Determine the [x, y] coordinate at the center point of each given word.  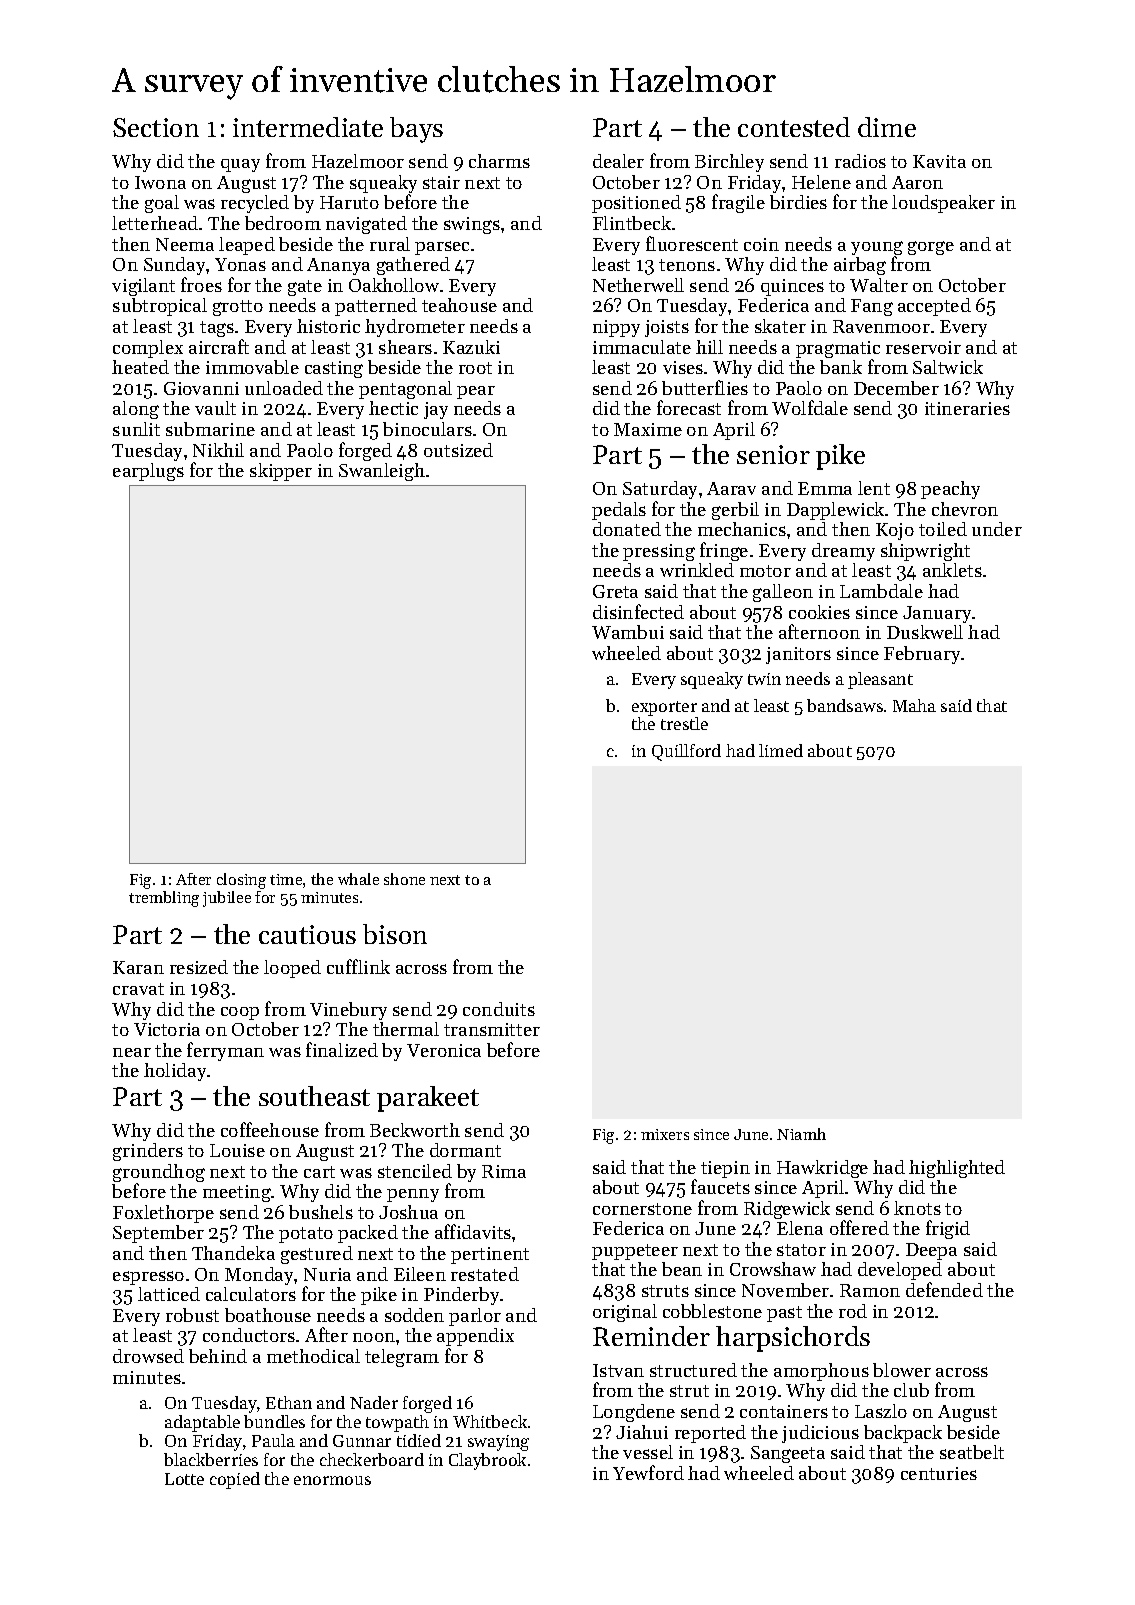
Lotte [184, 1479]
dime [887, 127]
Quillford [686, 752]
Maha [914, 705]
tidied [419, 1440]
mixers [665, 1134]
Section [156, 127]
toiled [943, 529]
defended [944, 1289]
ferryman [225, 1051]
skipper [281, 472]
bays [416, 130]
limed [781, 750]
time [286, 879]
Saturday [660, 490]
